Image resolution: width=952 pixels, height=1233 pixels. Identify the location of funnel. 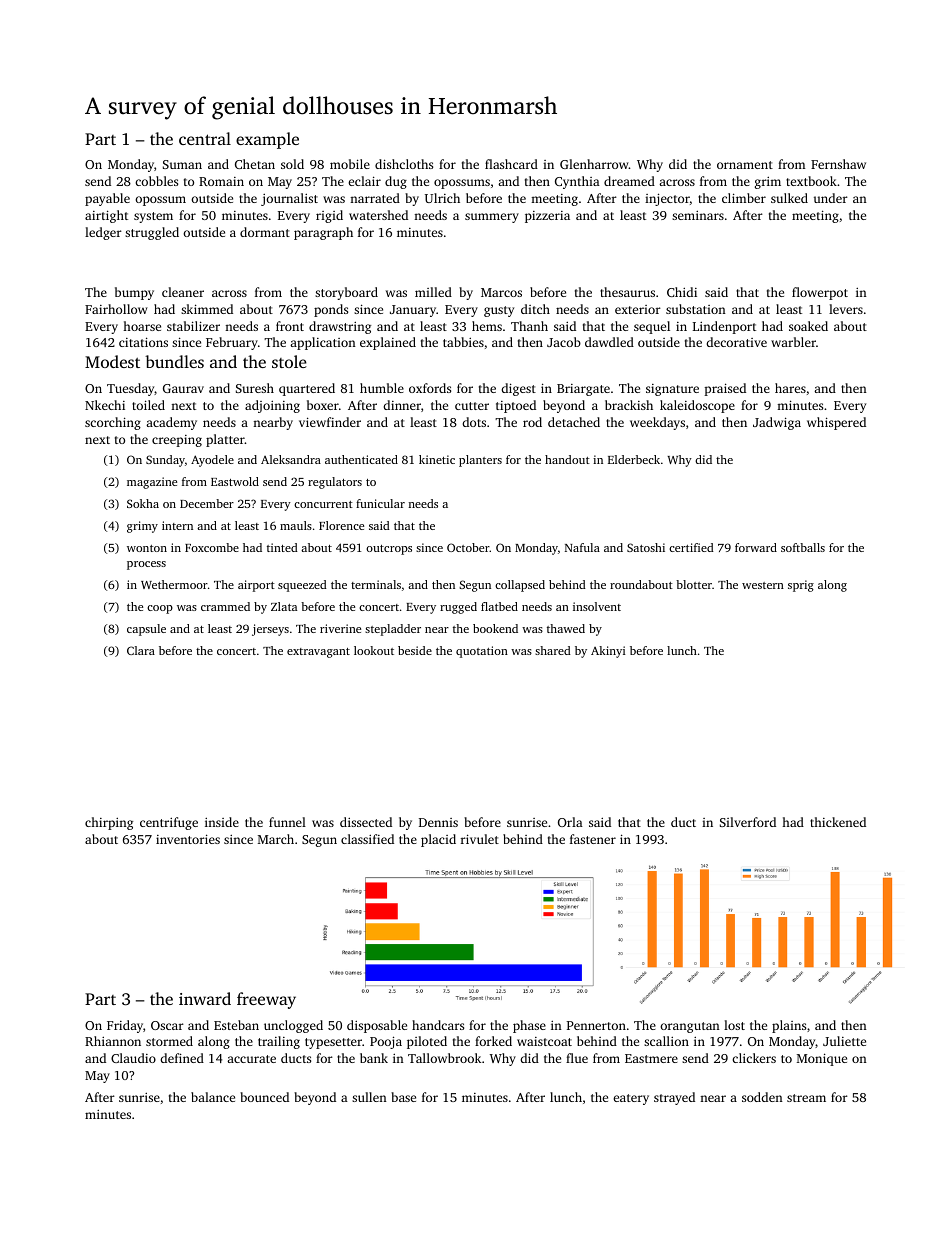
(287, 822).
